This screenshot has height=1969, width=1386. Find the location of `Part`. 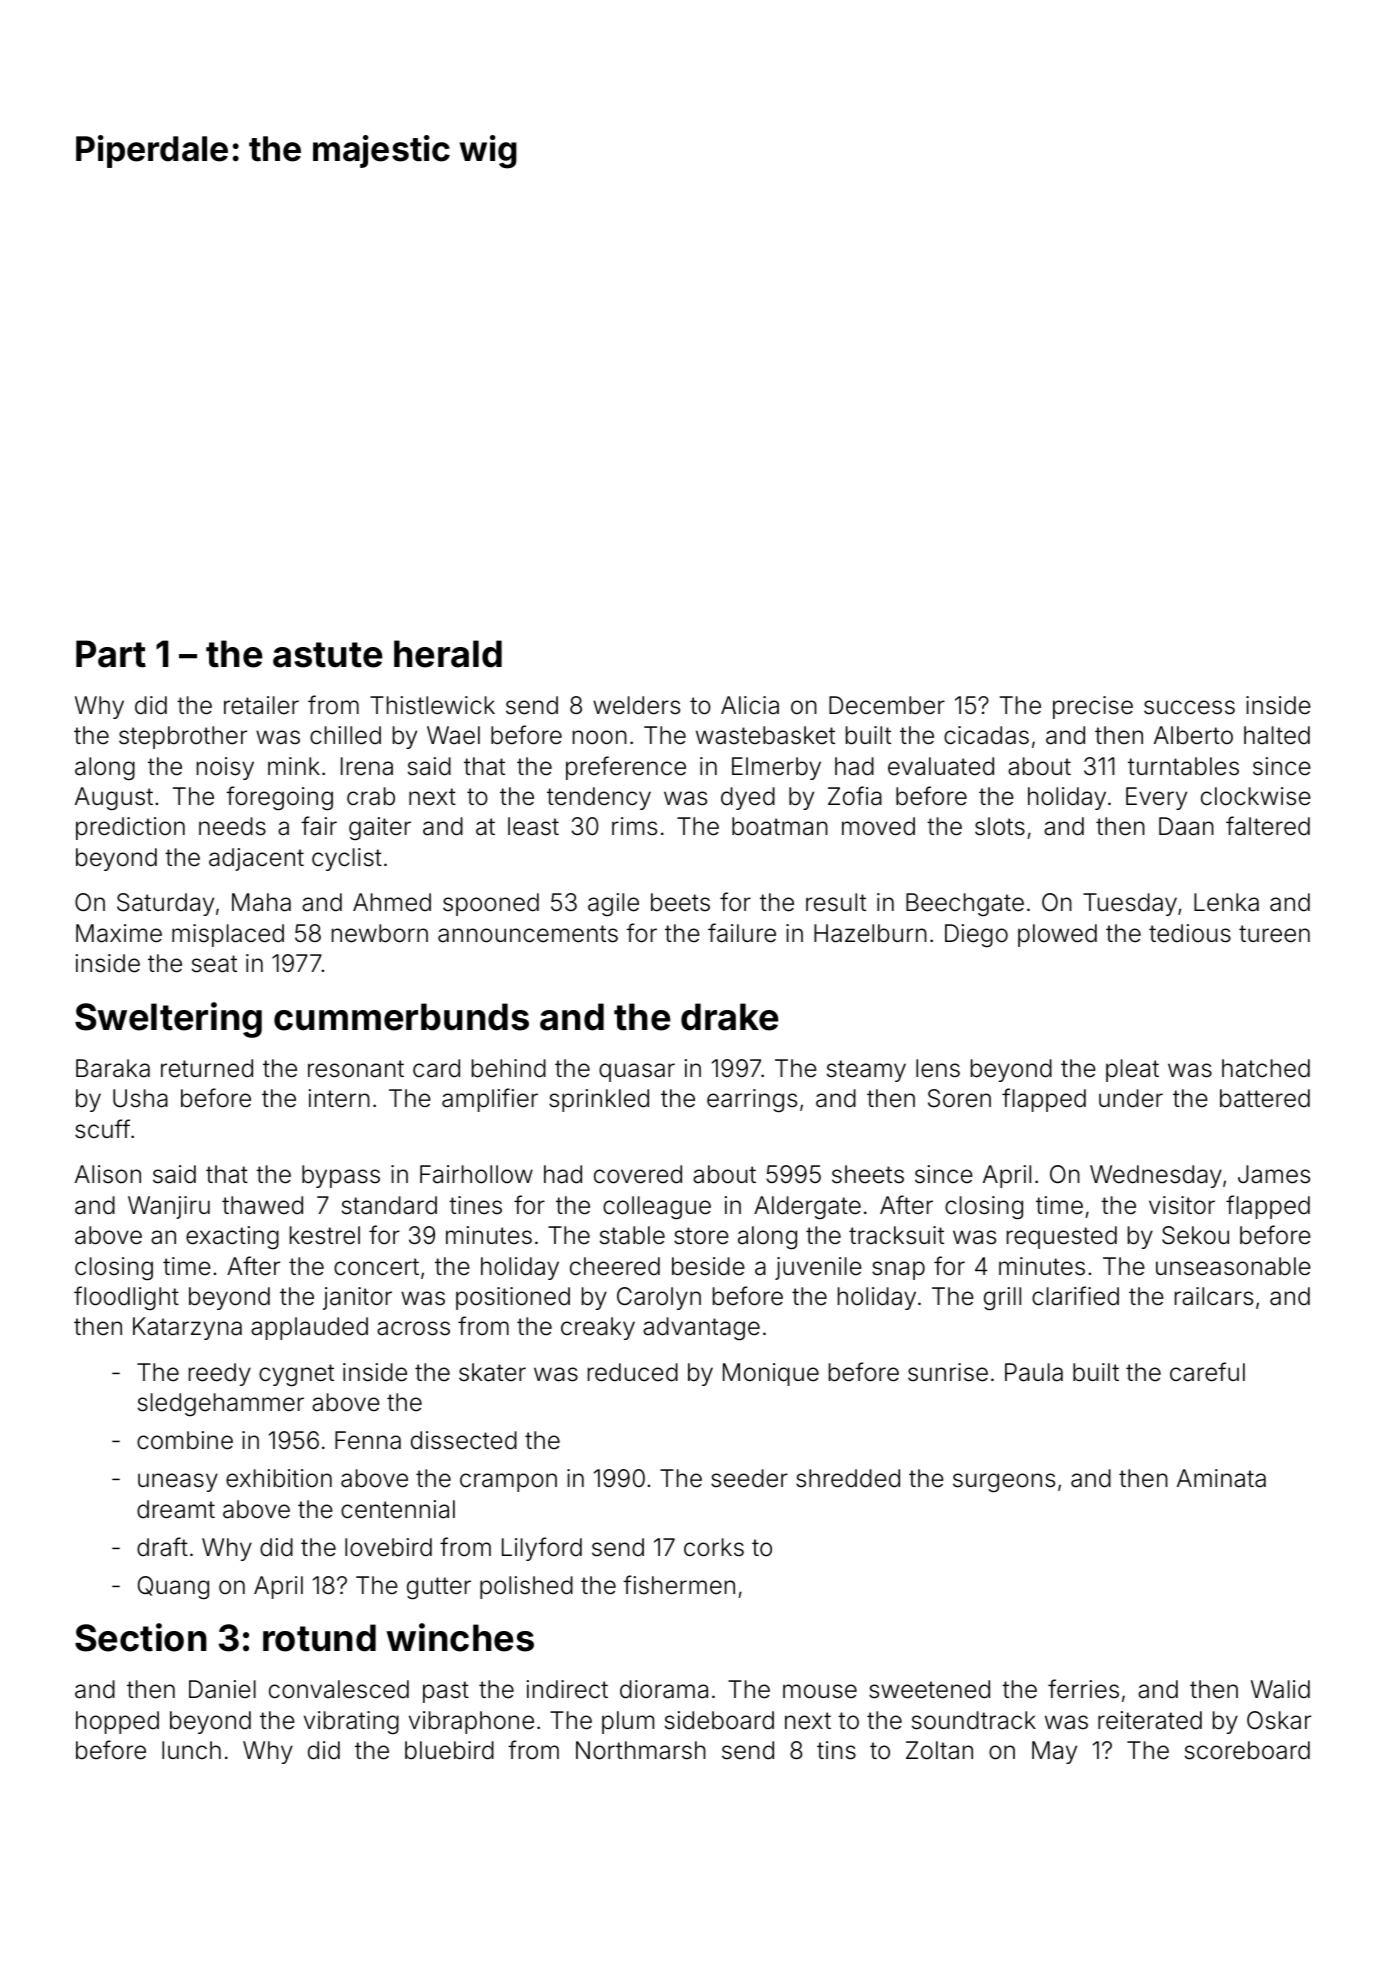

Part is located at coordinates (111, 654).
